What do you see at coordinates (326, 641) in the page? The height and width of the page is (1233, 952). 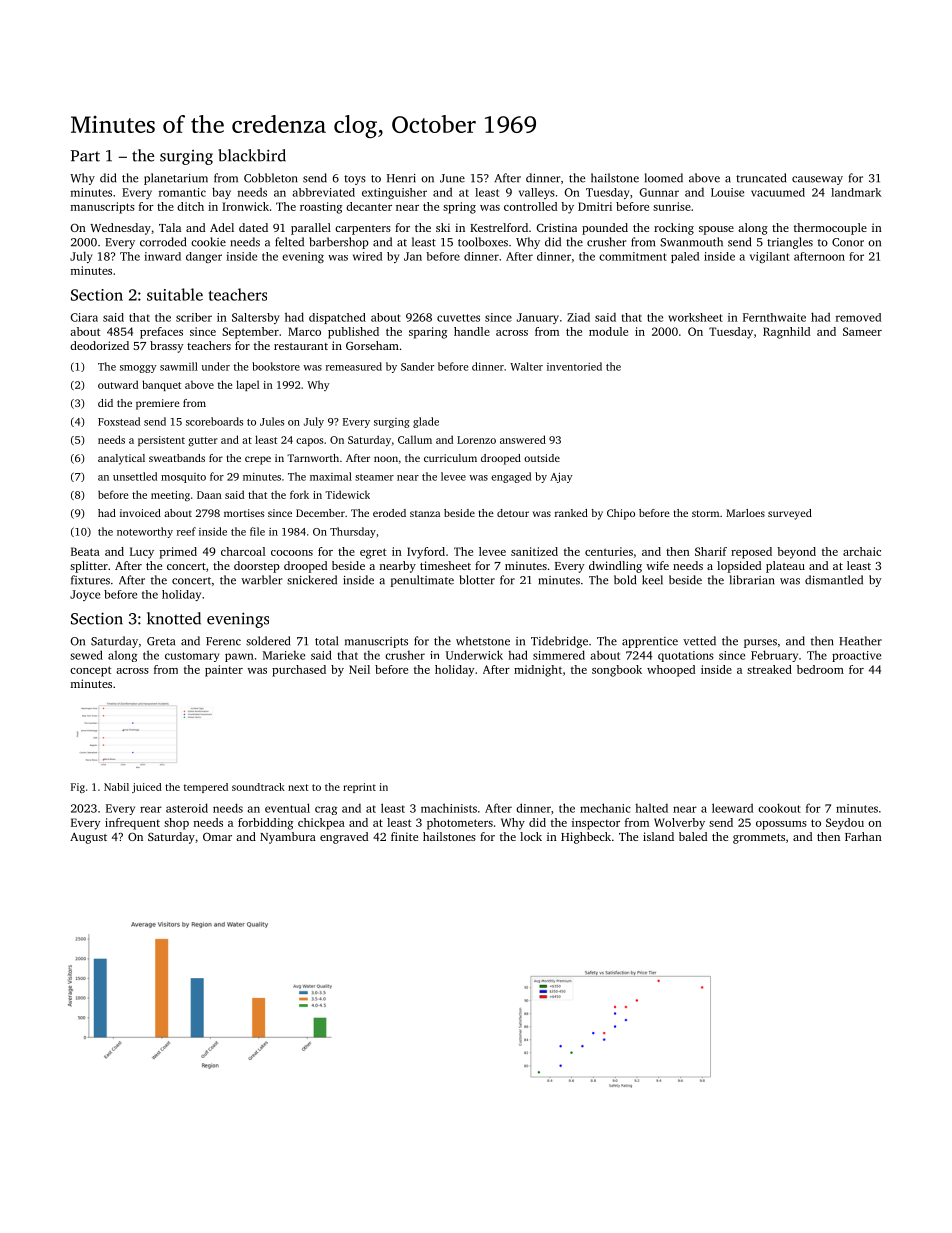 I see `total` at bounding box center [326, 641].
